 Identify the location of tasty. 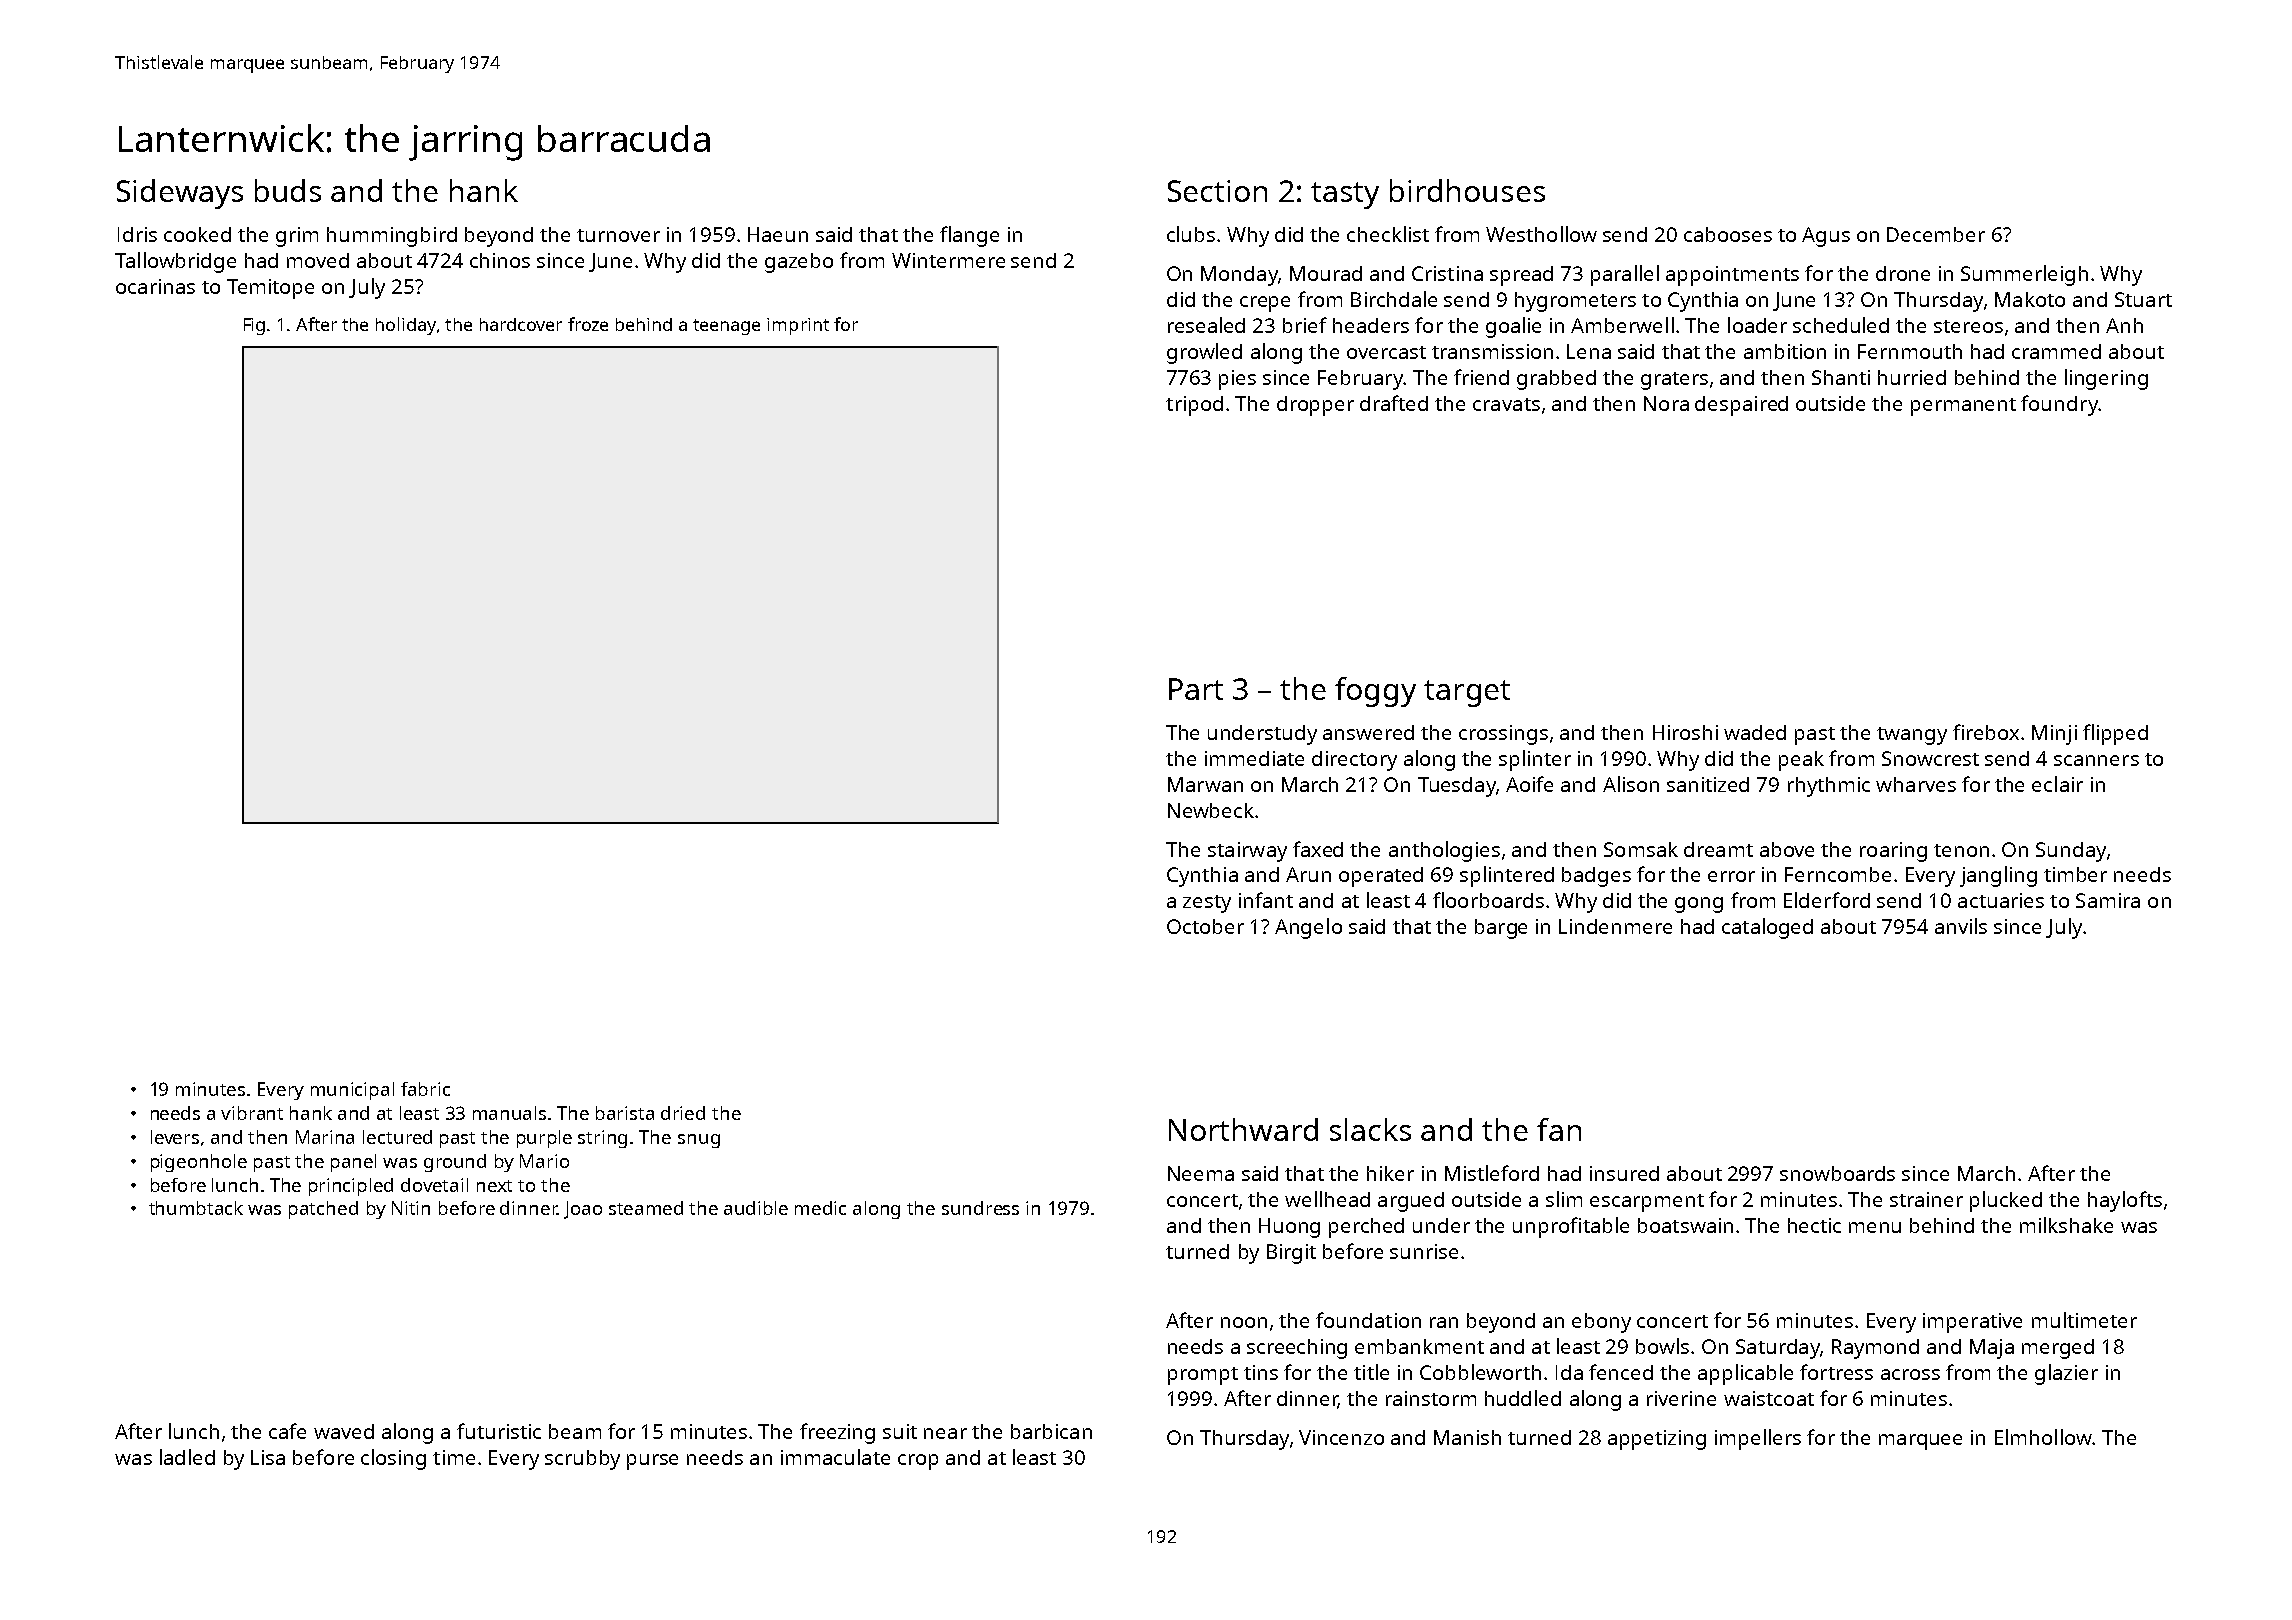
(1345, 195).
